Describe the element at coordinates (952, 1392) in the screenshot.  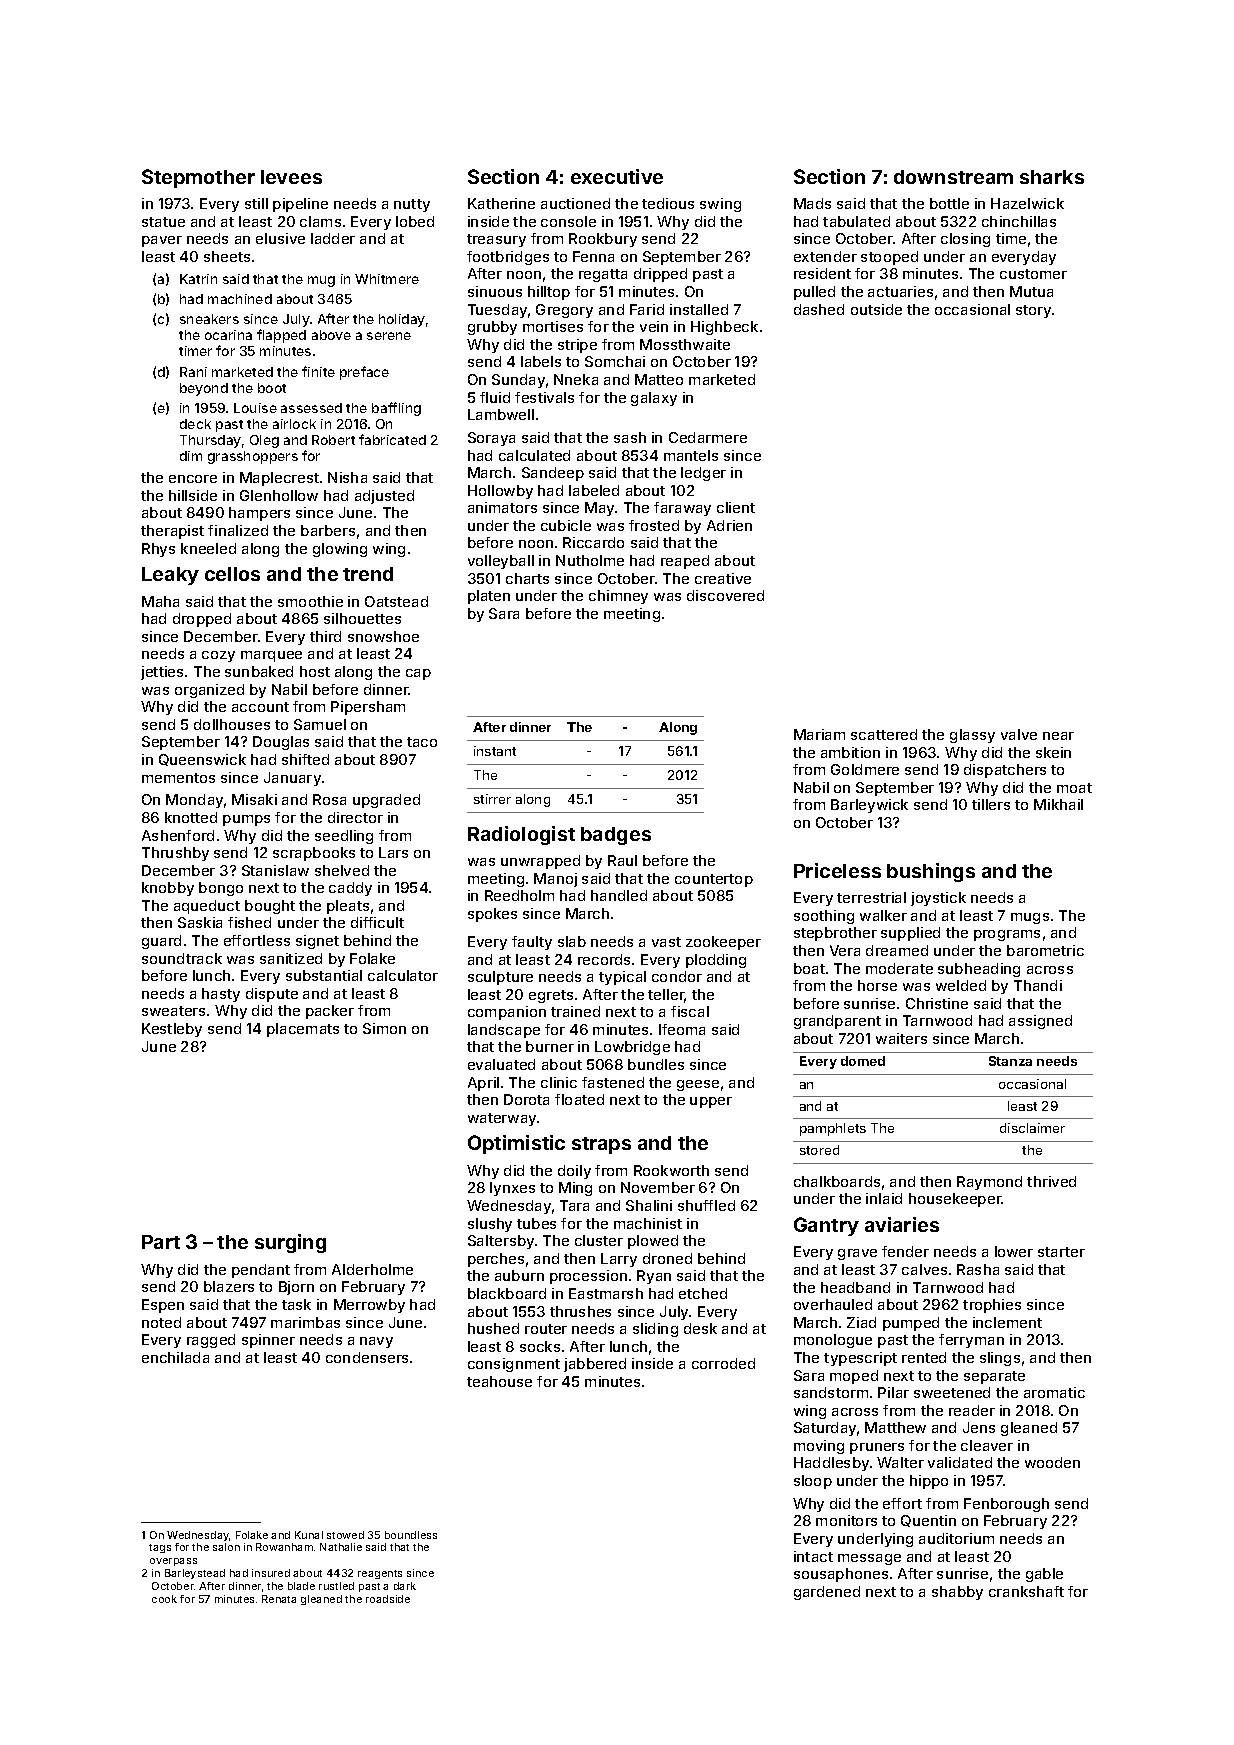
I see `sweetened` at that location.
